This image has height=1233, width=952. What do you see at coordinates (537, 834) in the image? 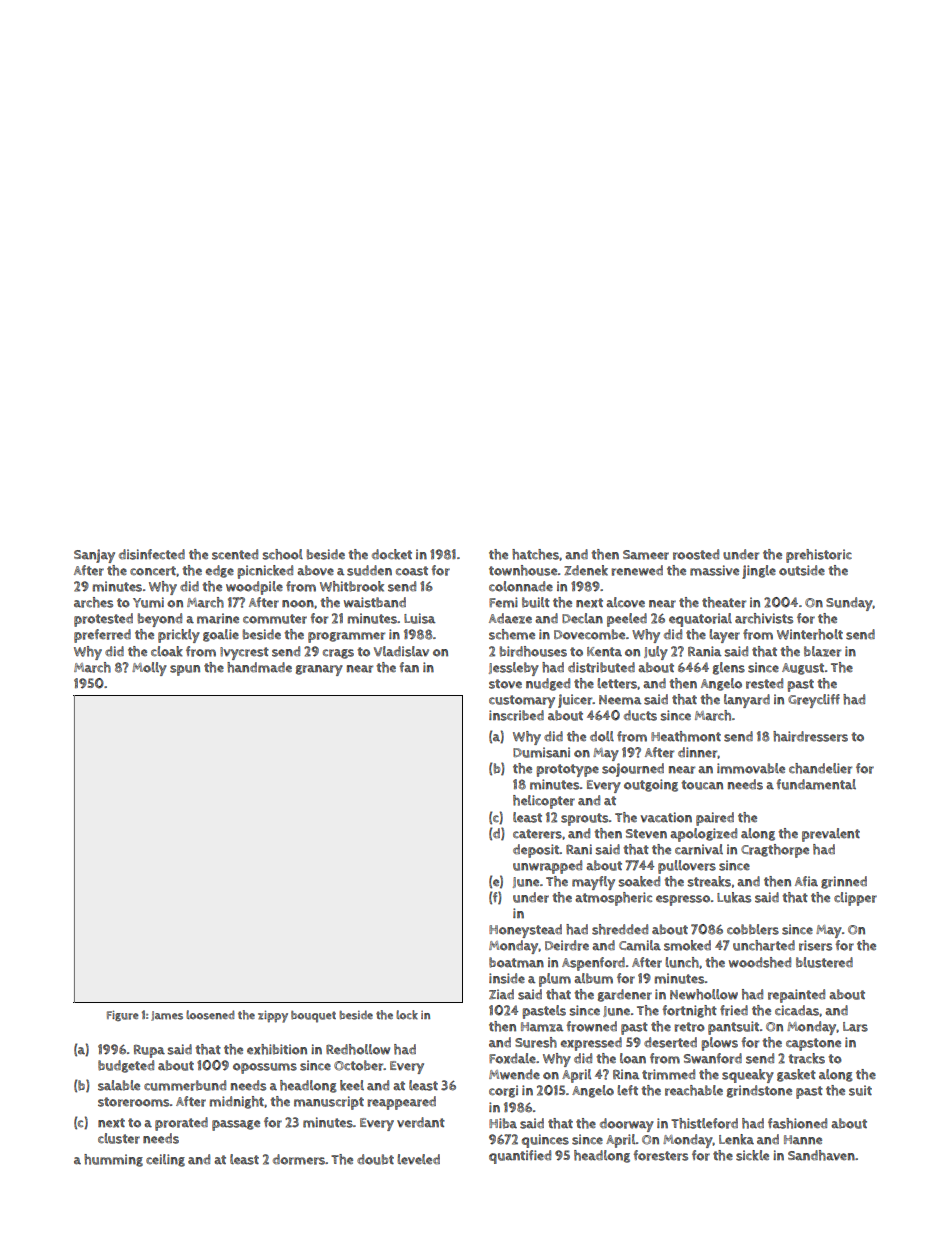
I see `caterers` at bounding box center [537, 834].
